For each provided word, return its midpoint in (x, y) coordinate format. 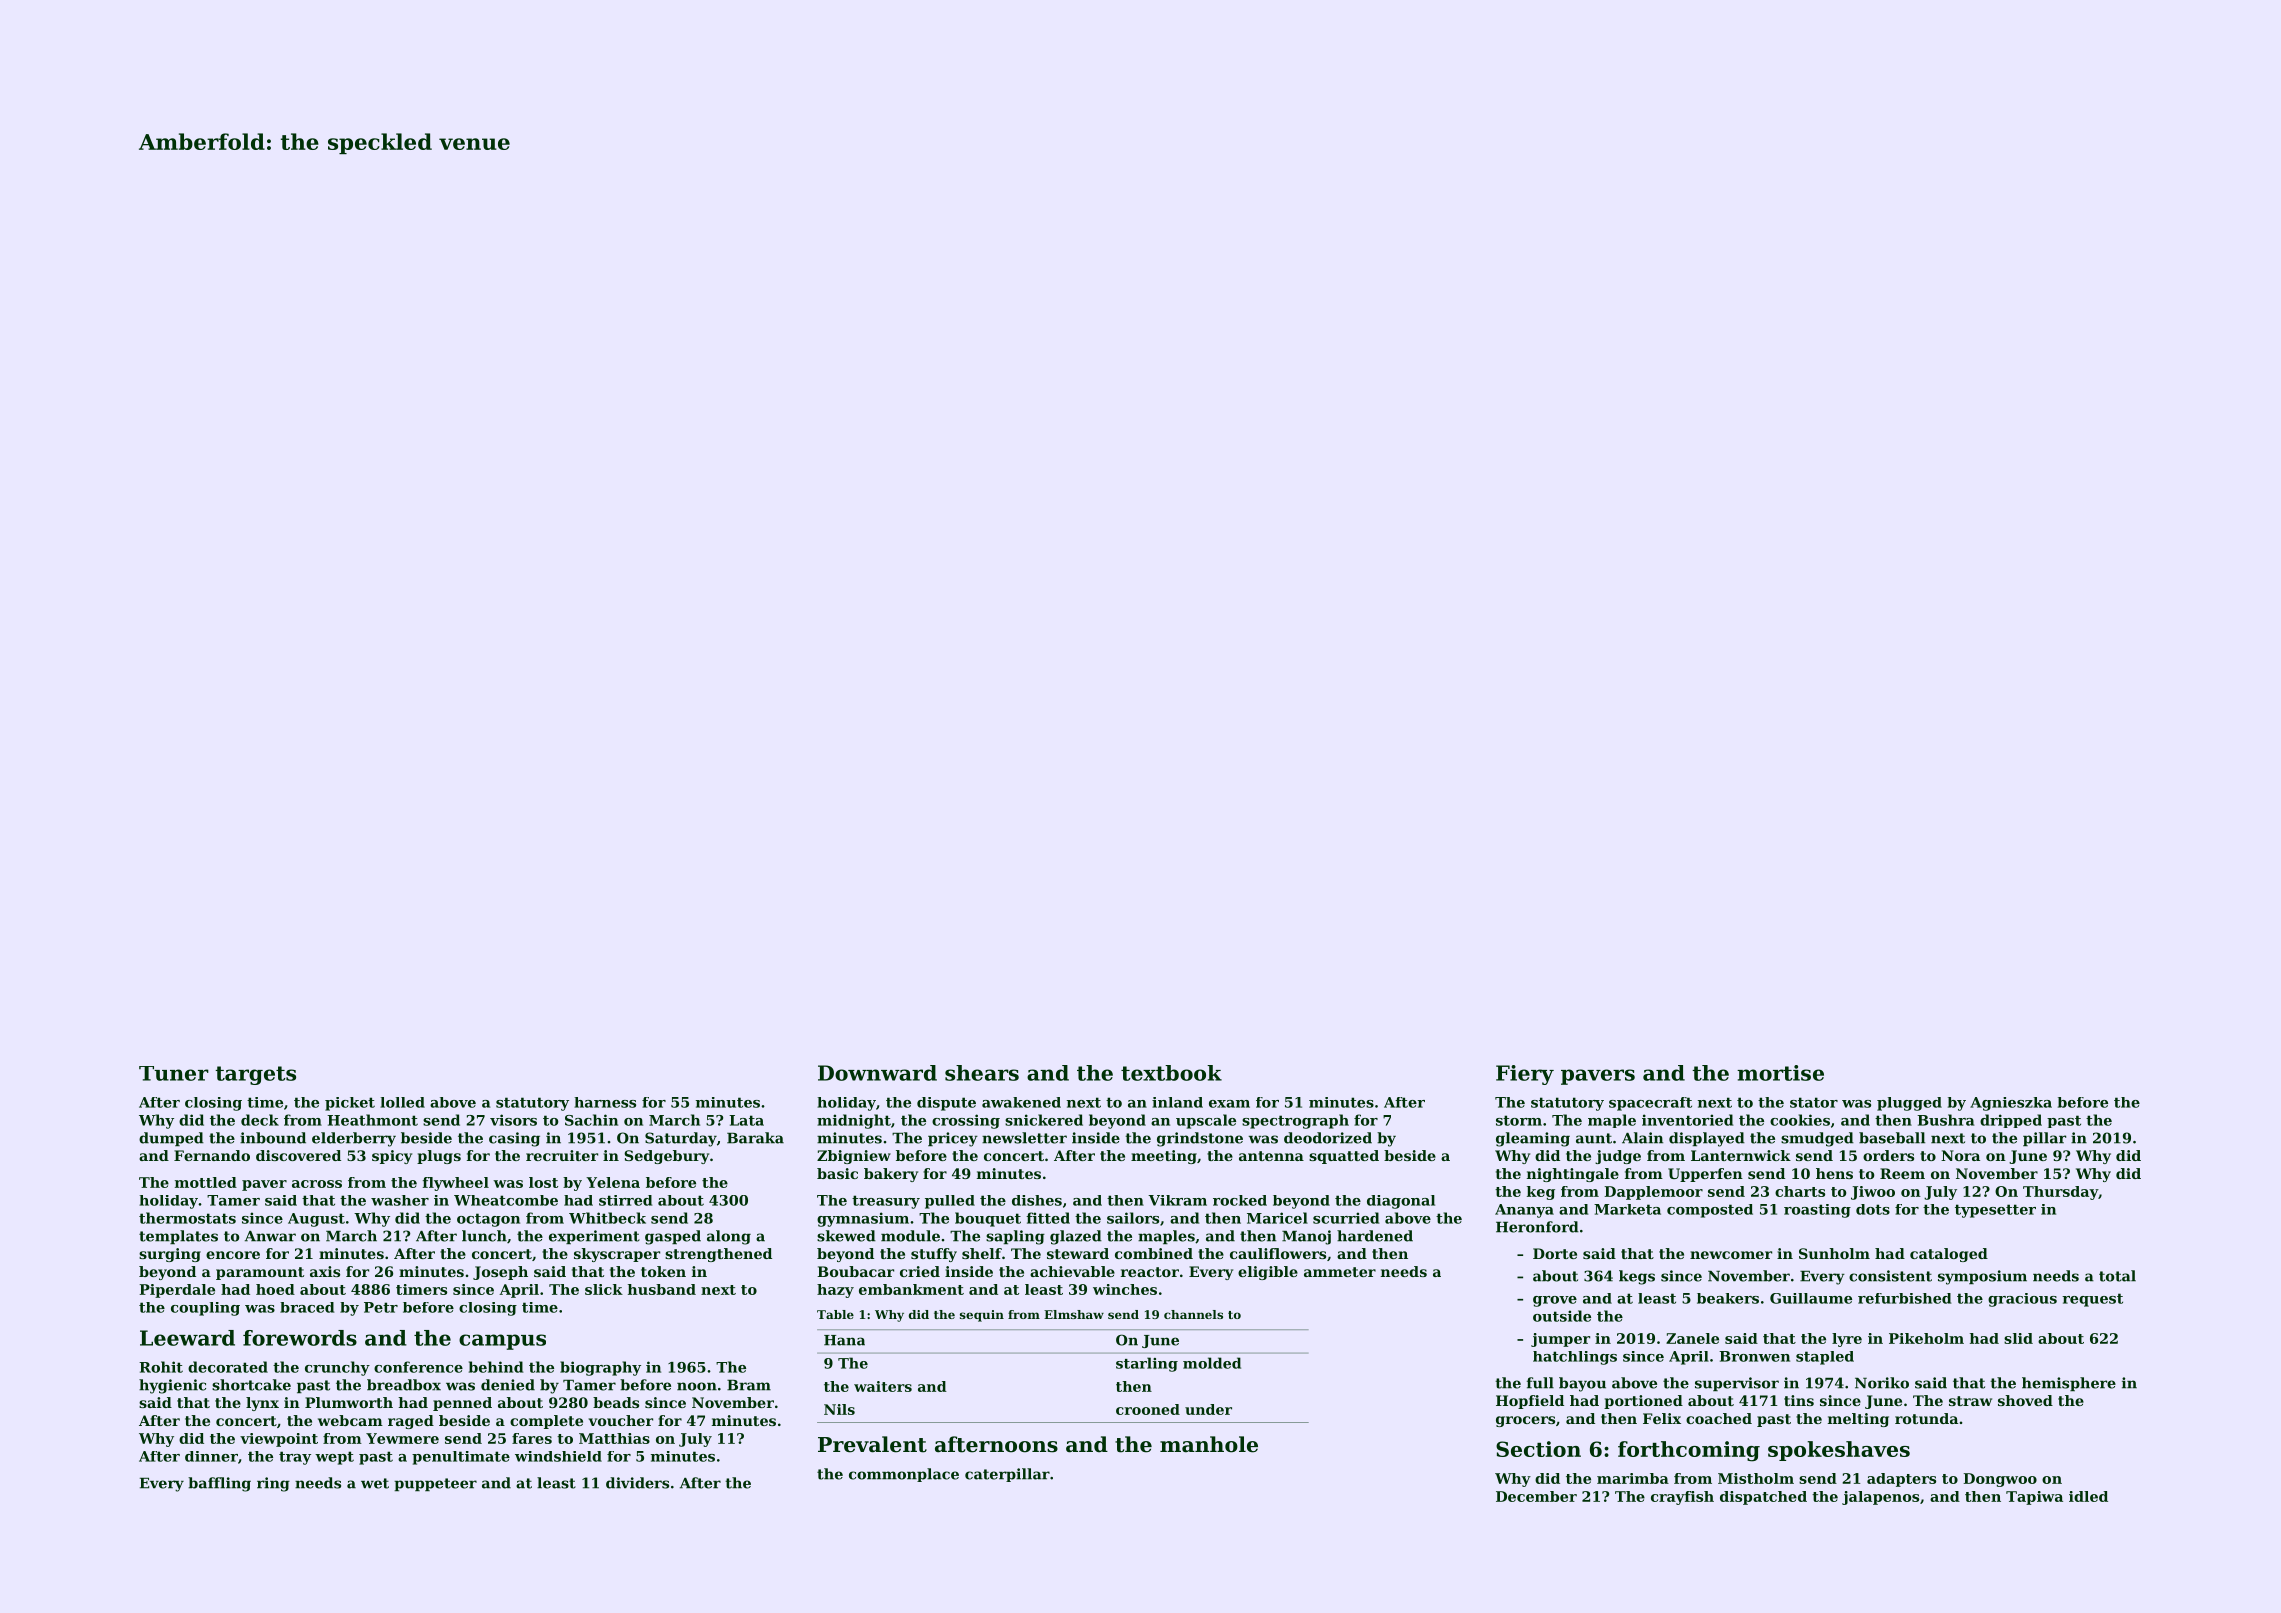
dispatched (1763, 1498)
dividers (637, 1483)
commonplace (904, 1475)
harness (605, 1102)
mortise (1780, 1073)
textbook (1171, 1073)
